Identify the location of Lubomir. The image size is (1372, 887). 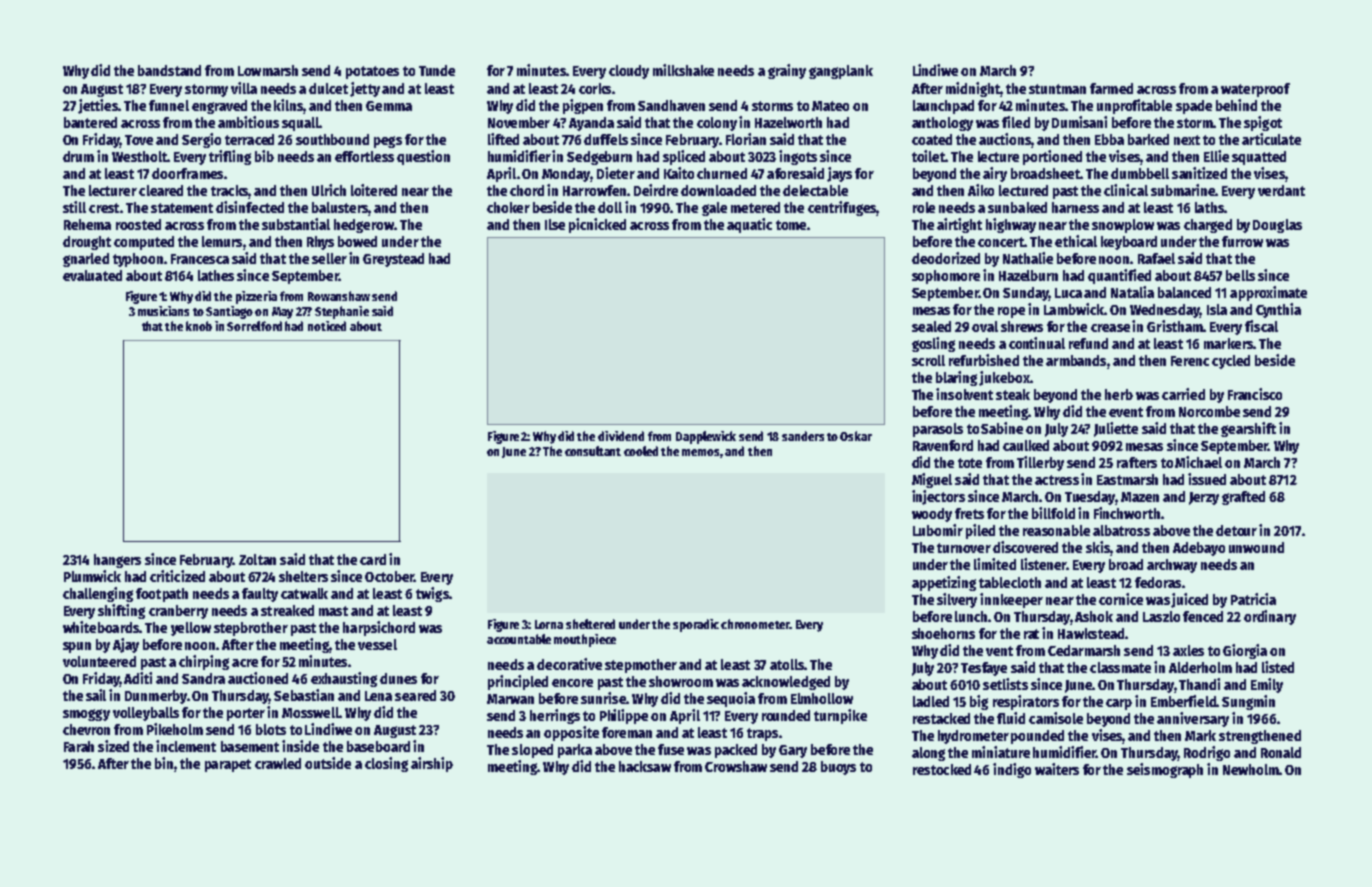
(938, 530).
